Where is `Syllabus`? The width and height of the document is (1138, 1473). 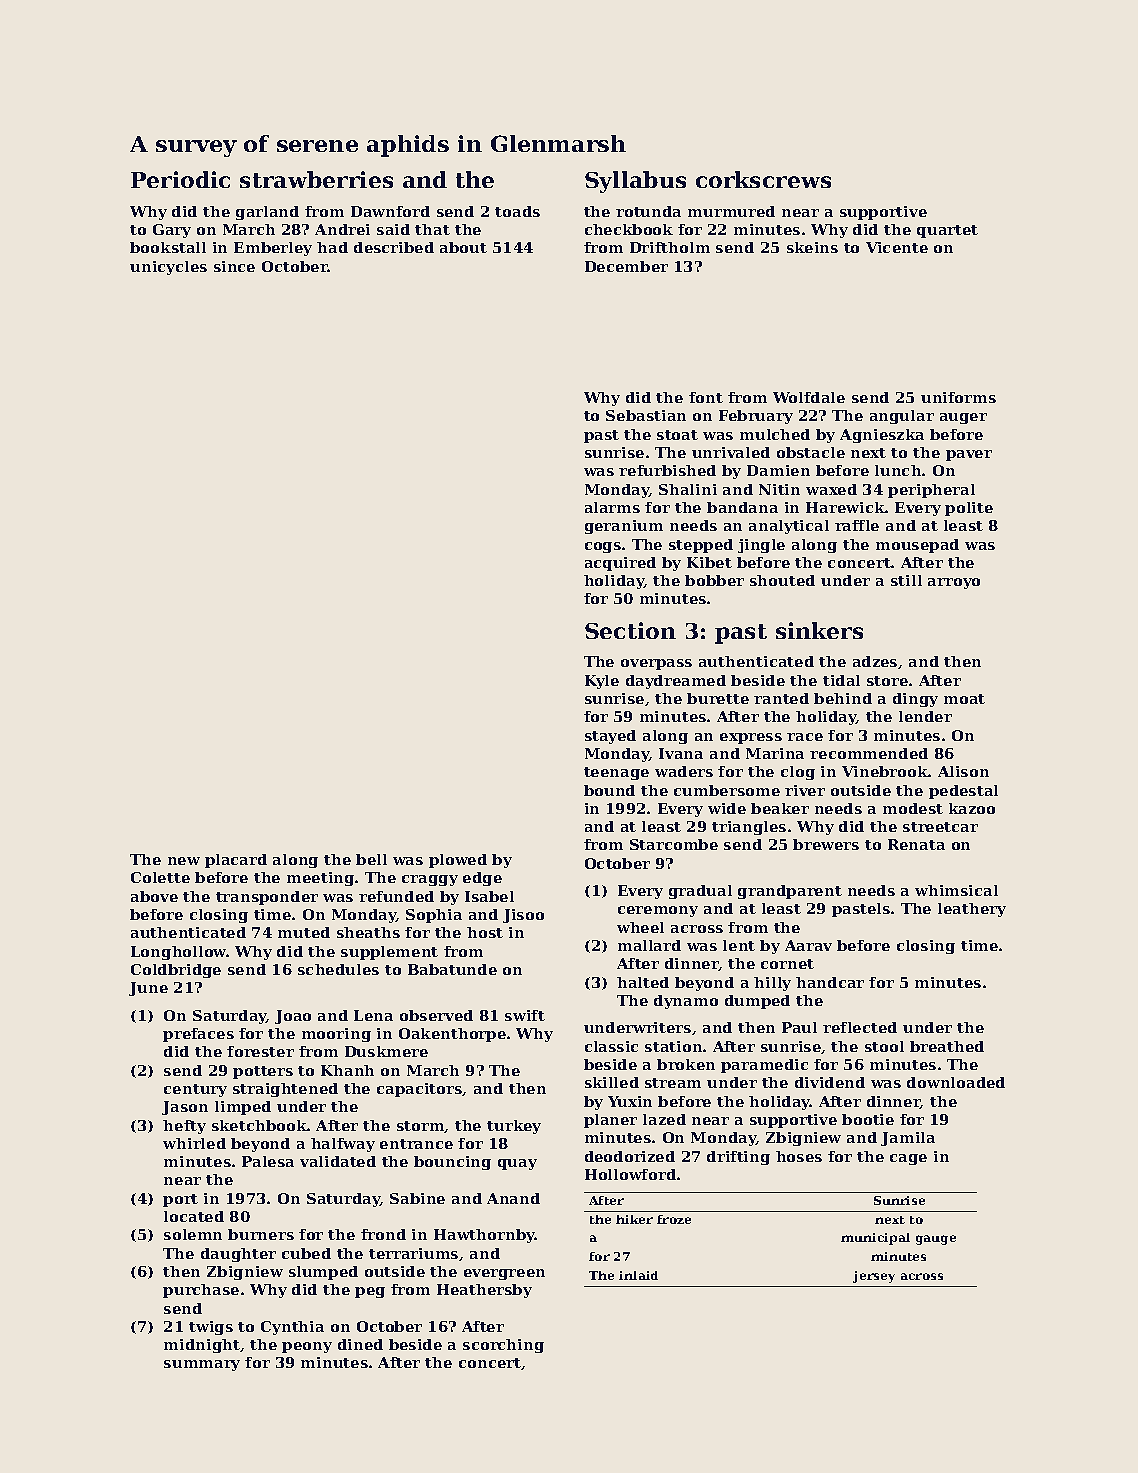
Syllabus is located at coordinates (635, 182).
